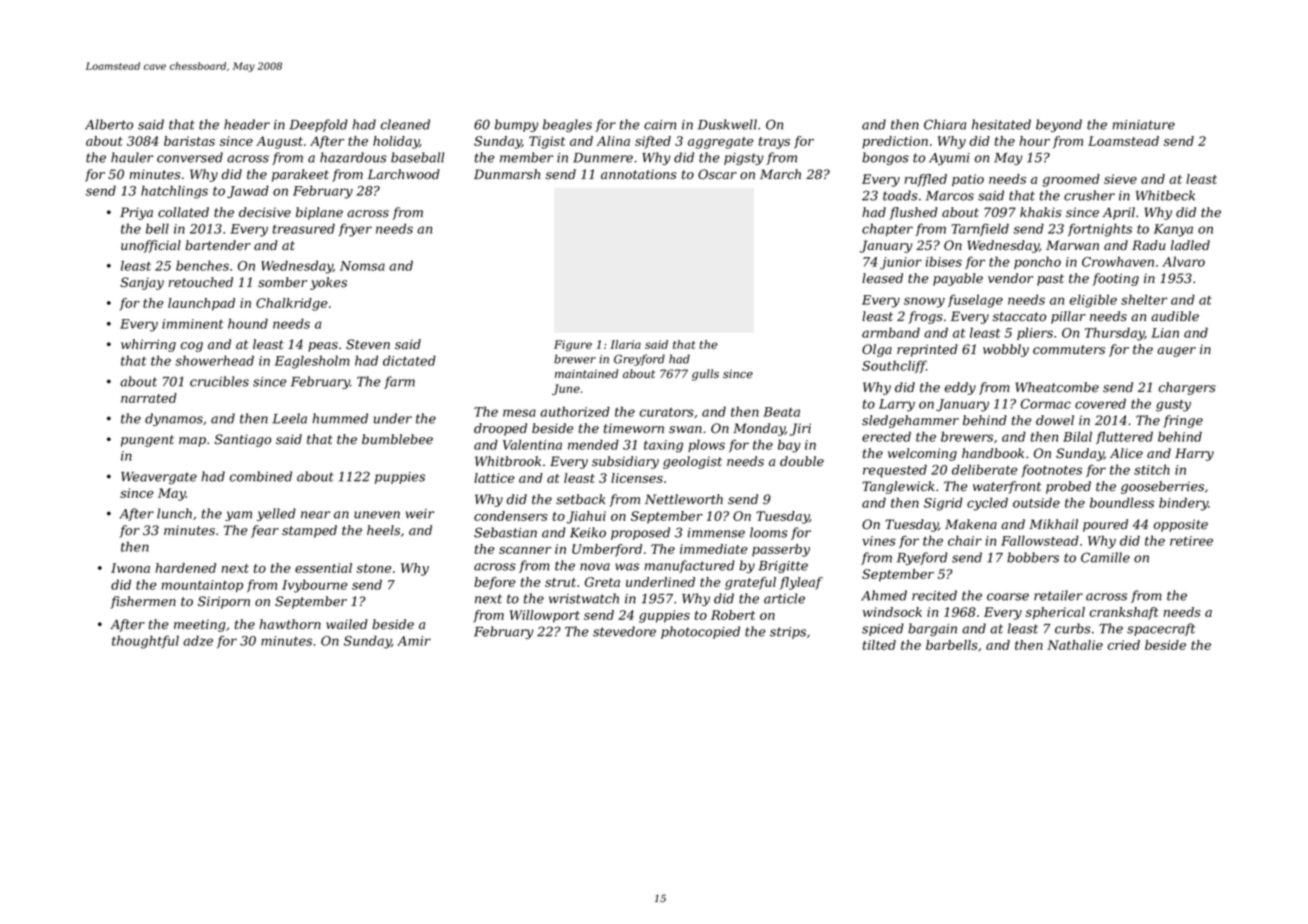 The width and height of the document is (1308, 924). What do you see at coordinates (414, 641) in the document?
I see `Amir` at bounding box center [414, 641].
